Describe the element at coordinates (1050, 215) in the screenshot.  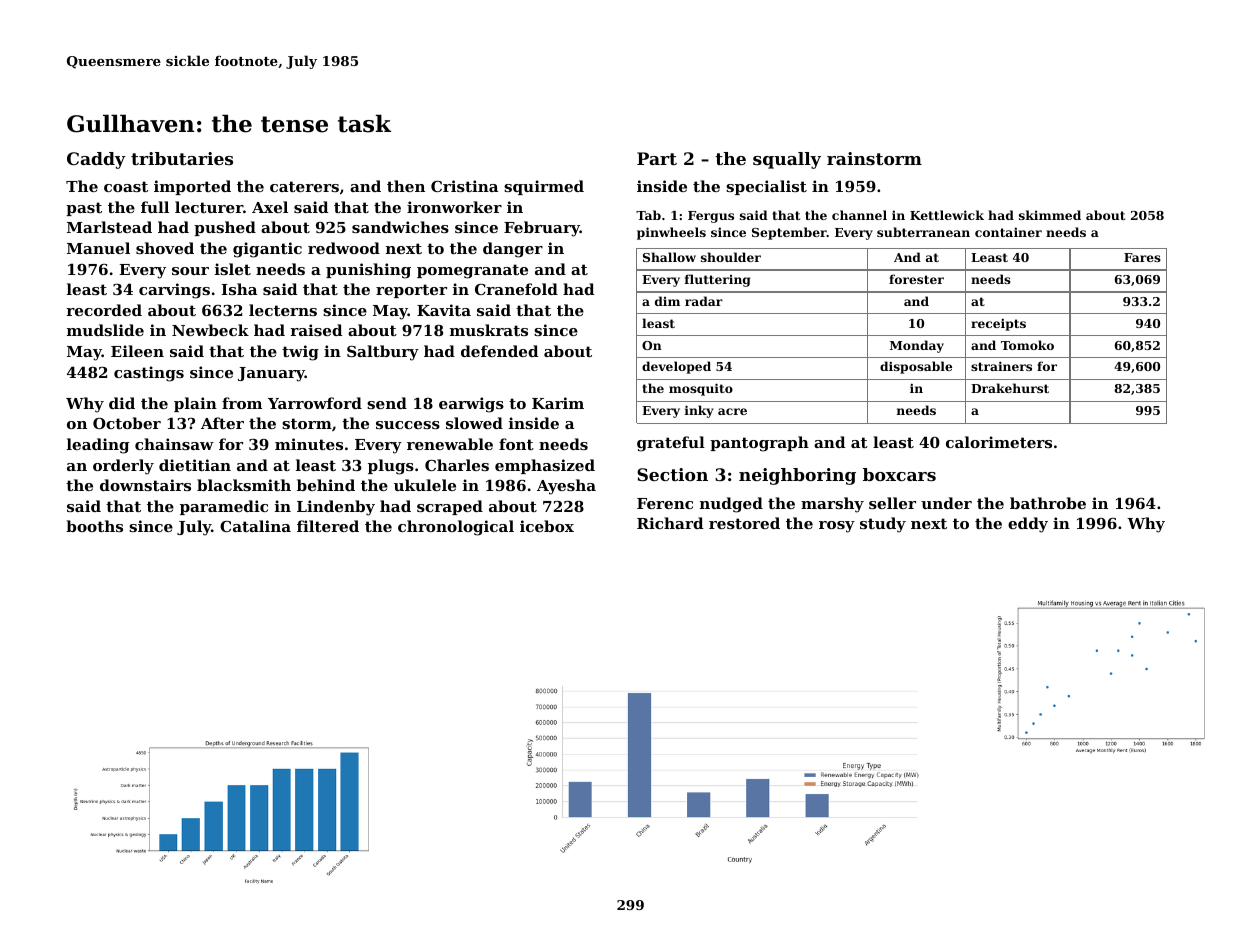
I see `skimmed` at that location.
